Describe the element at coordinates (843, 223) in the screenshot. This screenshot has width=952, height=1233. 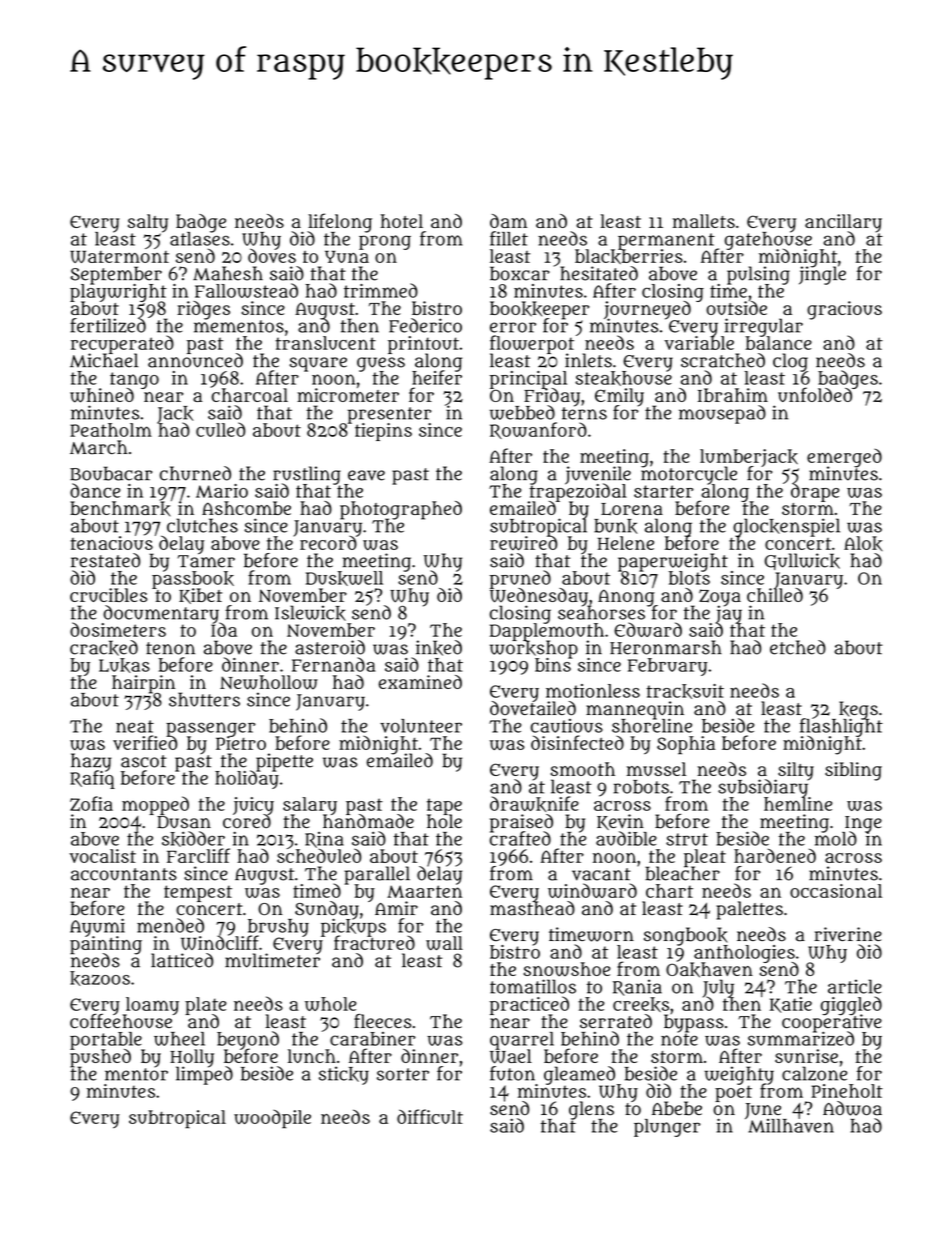
I see `ancillary` at that location.
